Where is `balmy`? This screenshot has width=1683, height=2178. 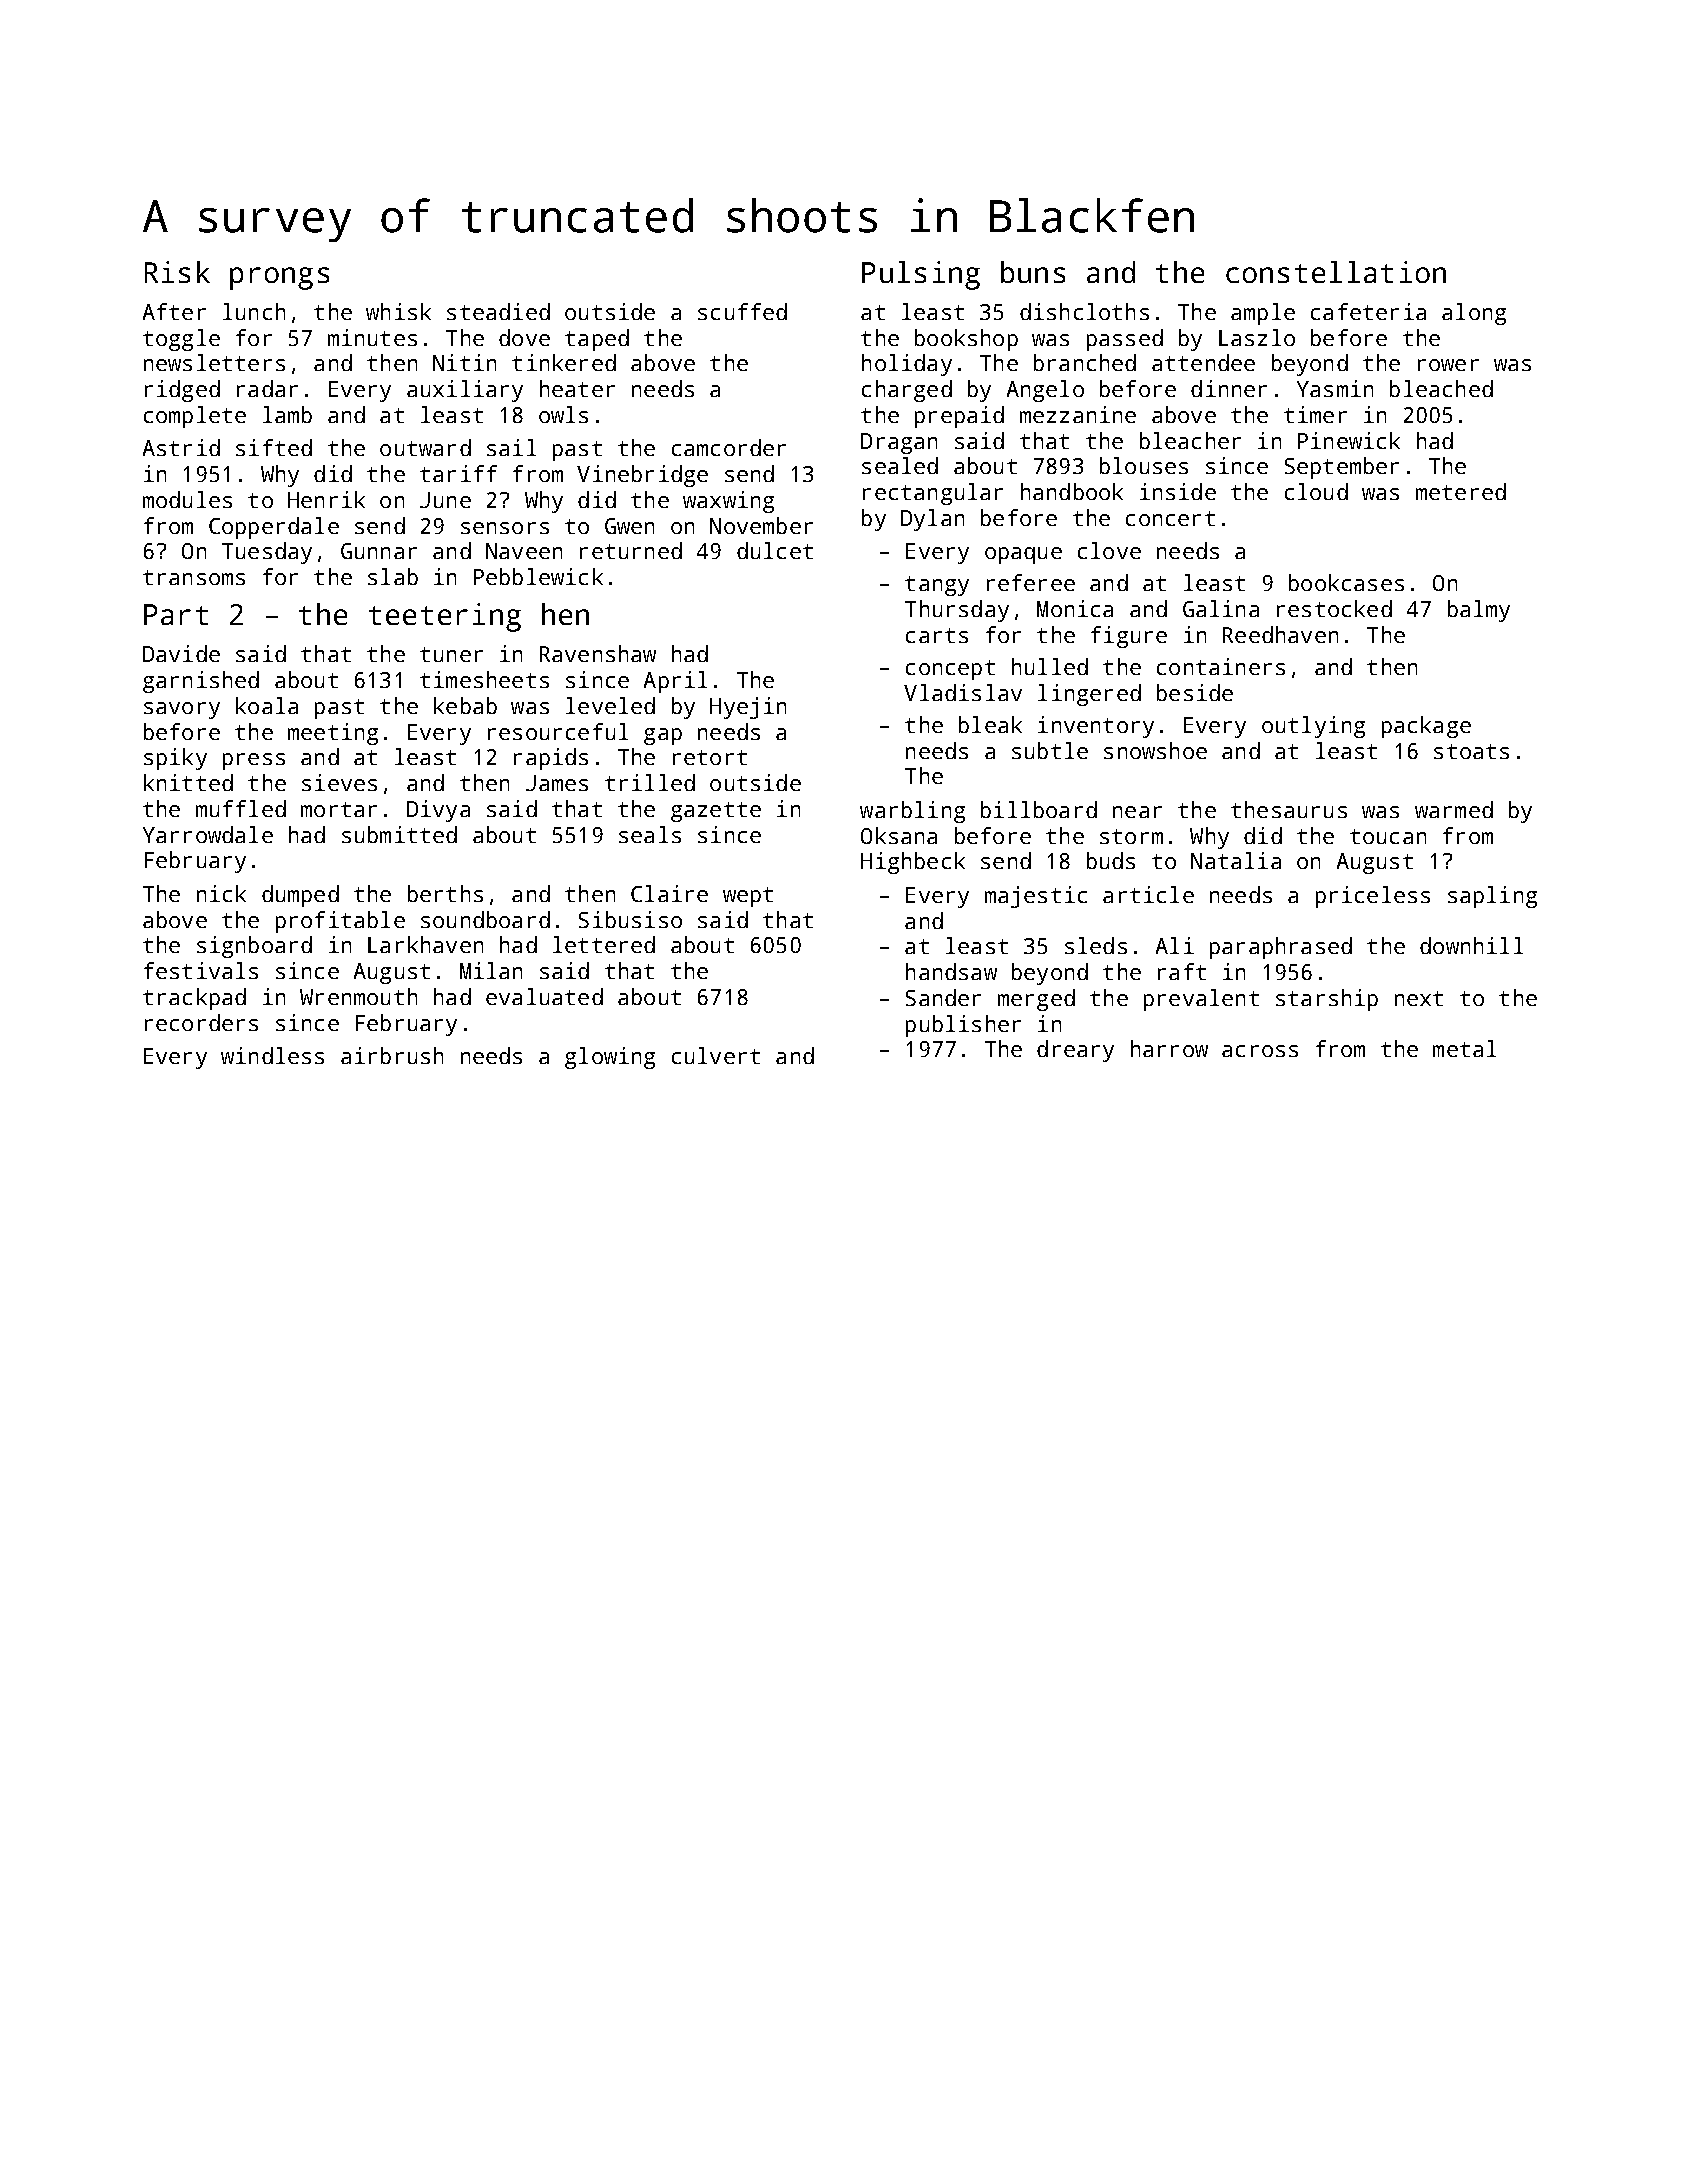 balmy is located at coordinates (1479, 611).
